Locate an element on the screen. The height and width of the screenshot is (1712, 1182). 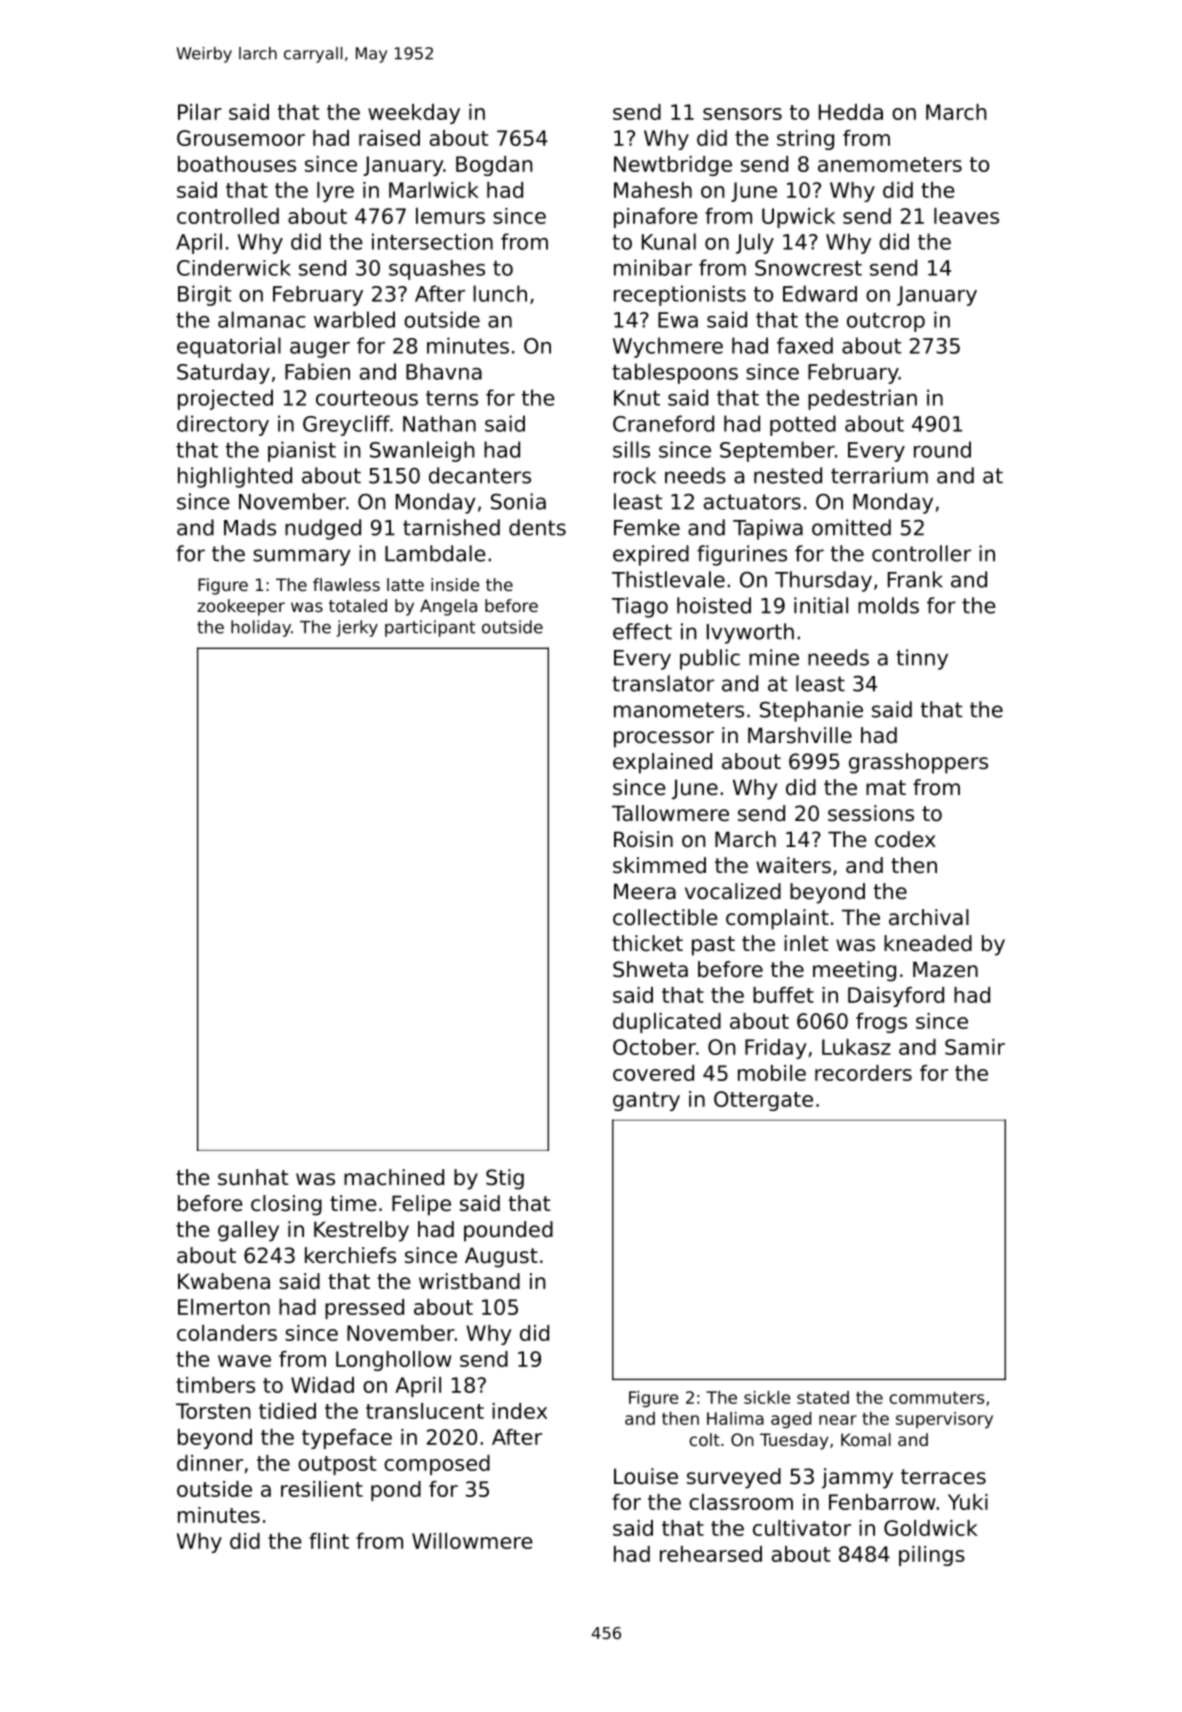
lyre is located at coordinates (335, 192).
